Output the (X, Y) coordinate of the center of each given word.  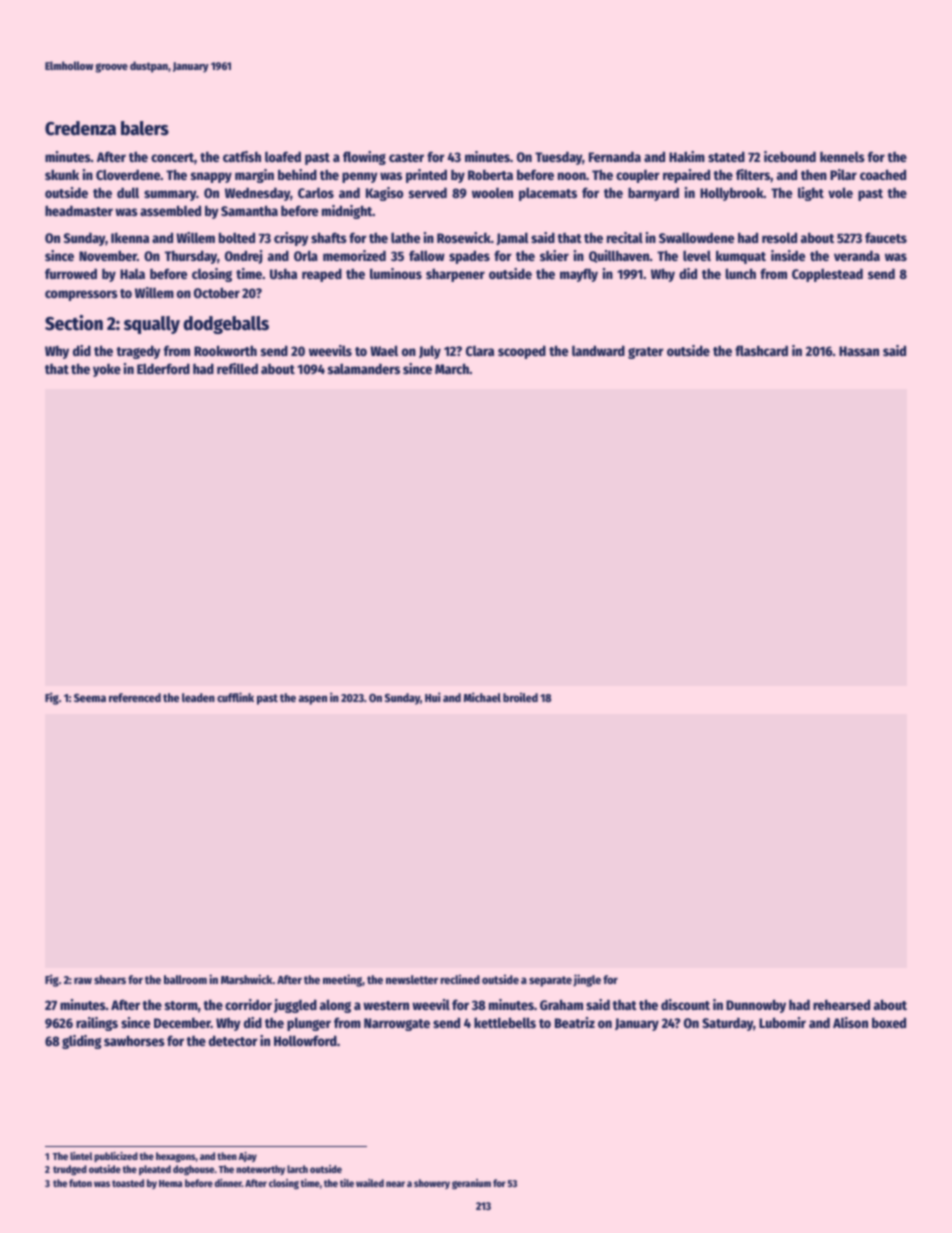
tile (347, 1183)
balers (145, 128)
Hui (433, 697)
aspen (312, 700)
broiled (520, 697)
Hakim (687, 156)
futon (80, 1183)
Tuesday (558, 158)
